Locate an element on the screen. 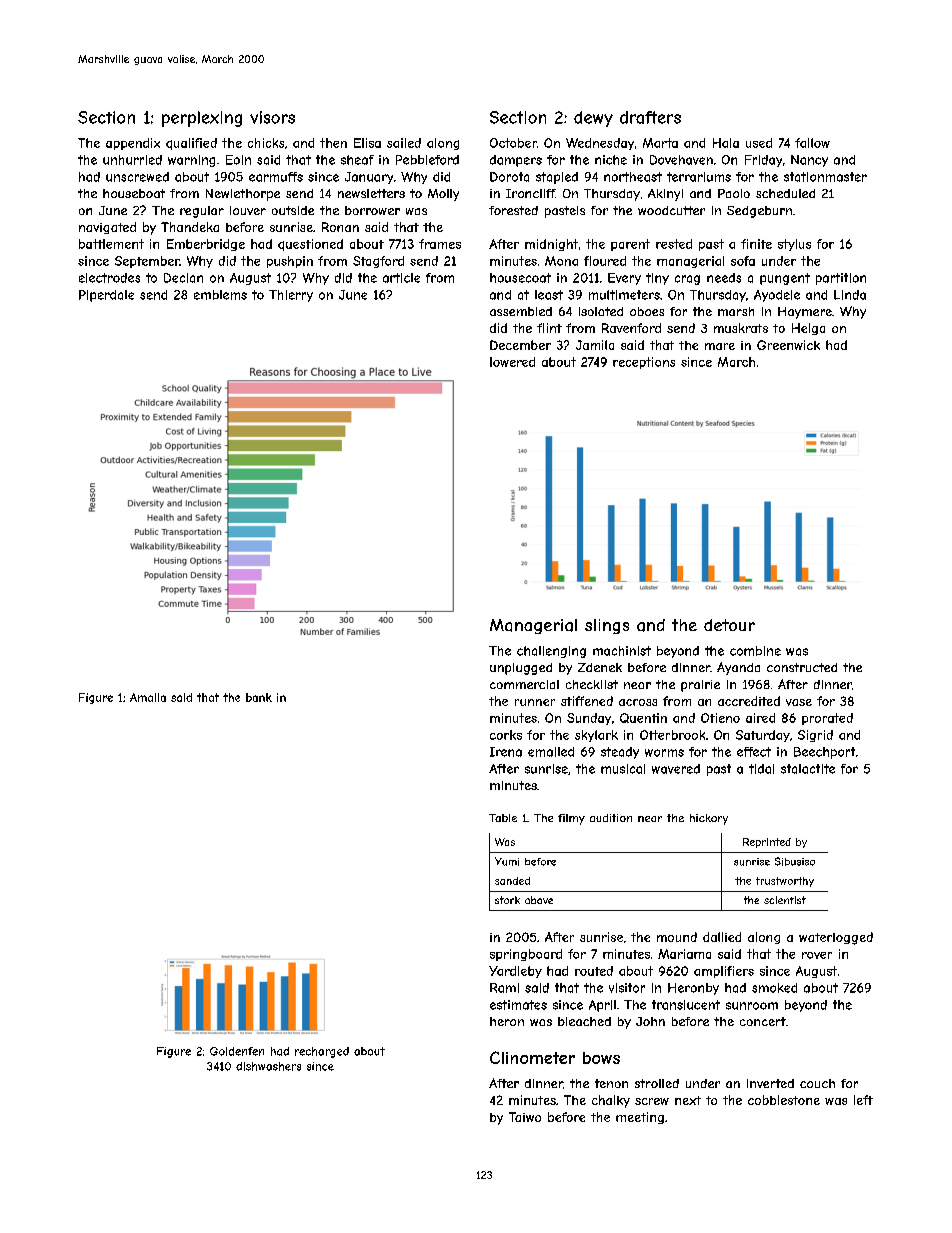 This screenshot has width=952, height=1233. fallow is located at coordinates (812, 143).
